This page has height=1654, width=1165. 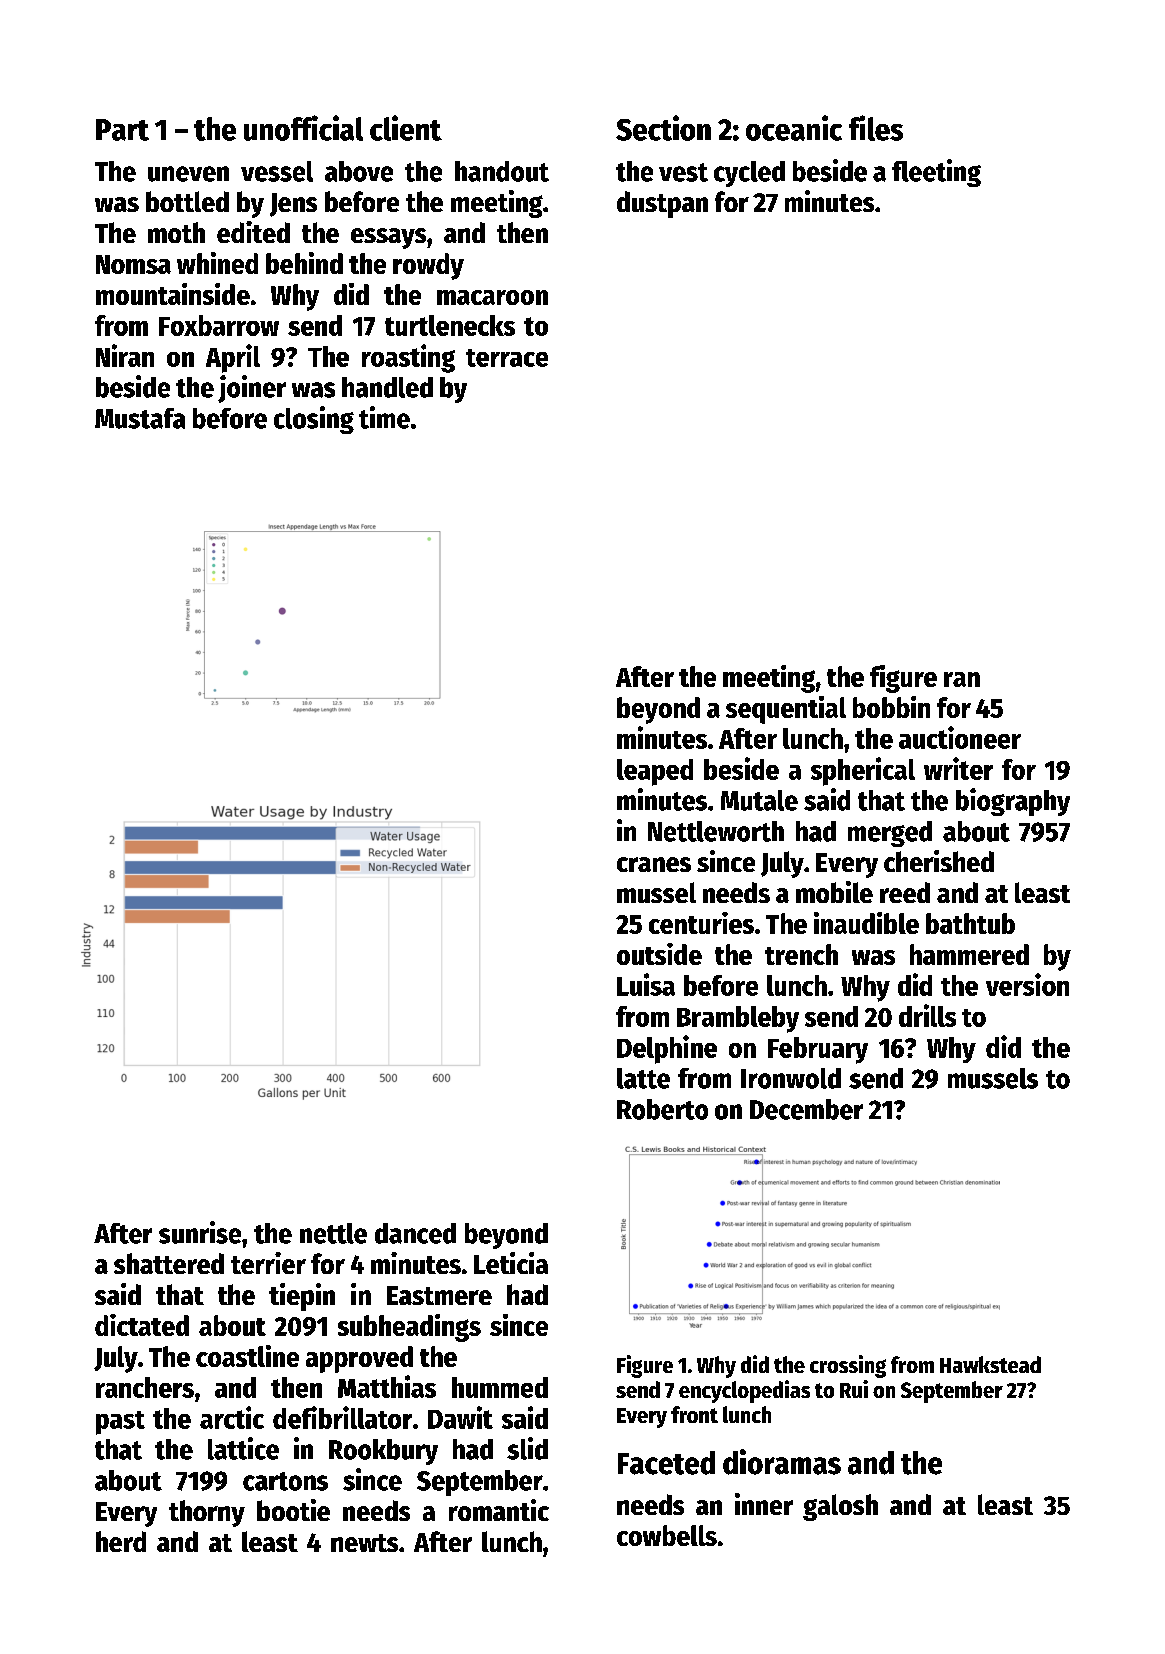 I want to click on Part, so click(x=122, y=130).
